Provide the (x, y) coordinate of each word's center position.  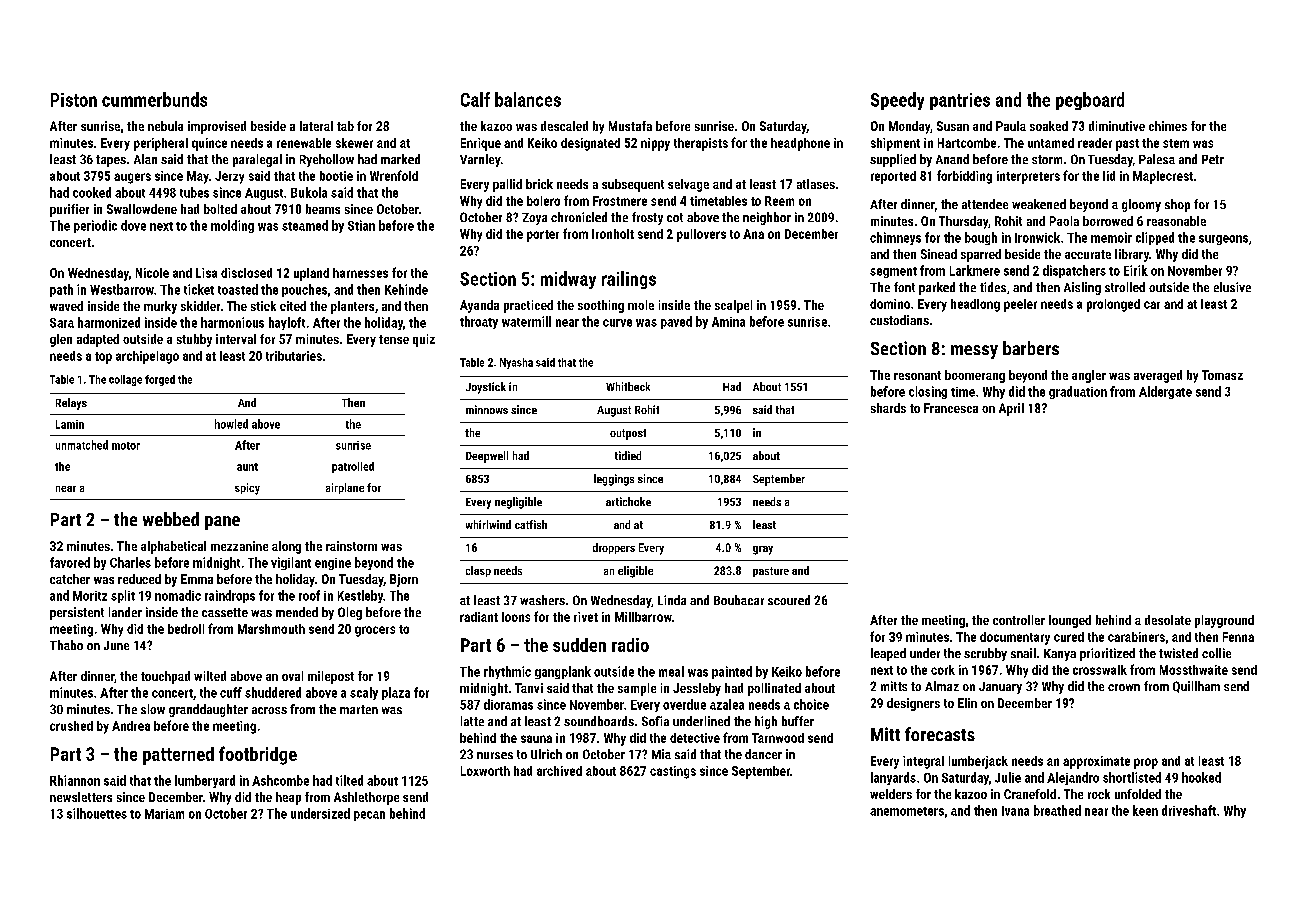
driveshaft (1189, 810)
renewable (304, 143)
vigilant (291, 563)
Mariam (164, 814)
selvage (688, 185)
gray (763, 550)
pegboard (1090, 101)
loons (516, 617)
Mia (661, 754)
